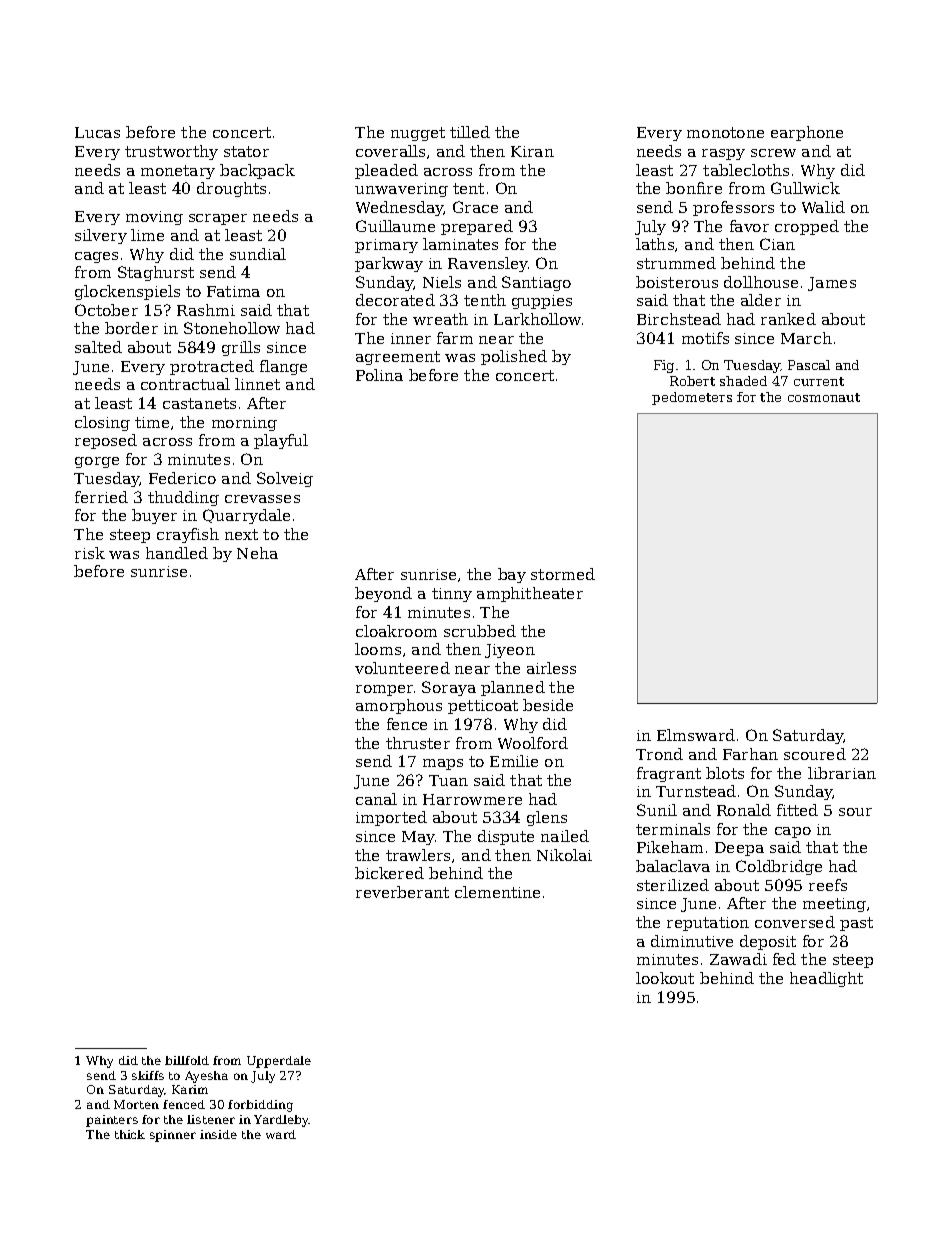 This screenshot has height=1233, width=952. I want to click on amorphous, so click(399, 706).
